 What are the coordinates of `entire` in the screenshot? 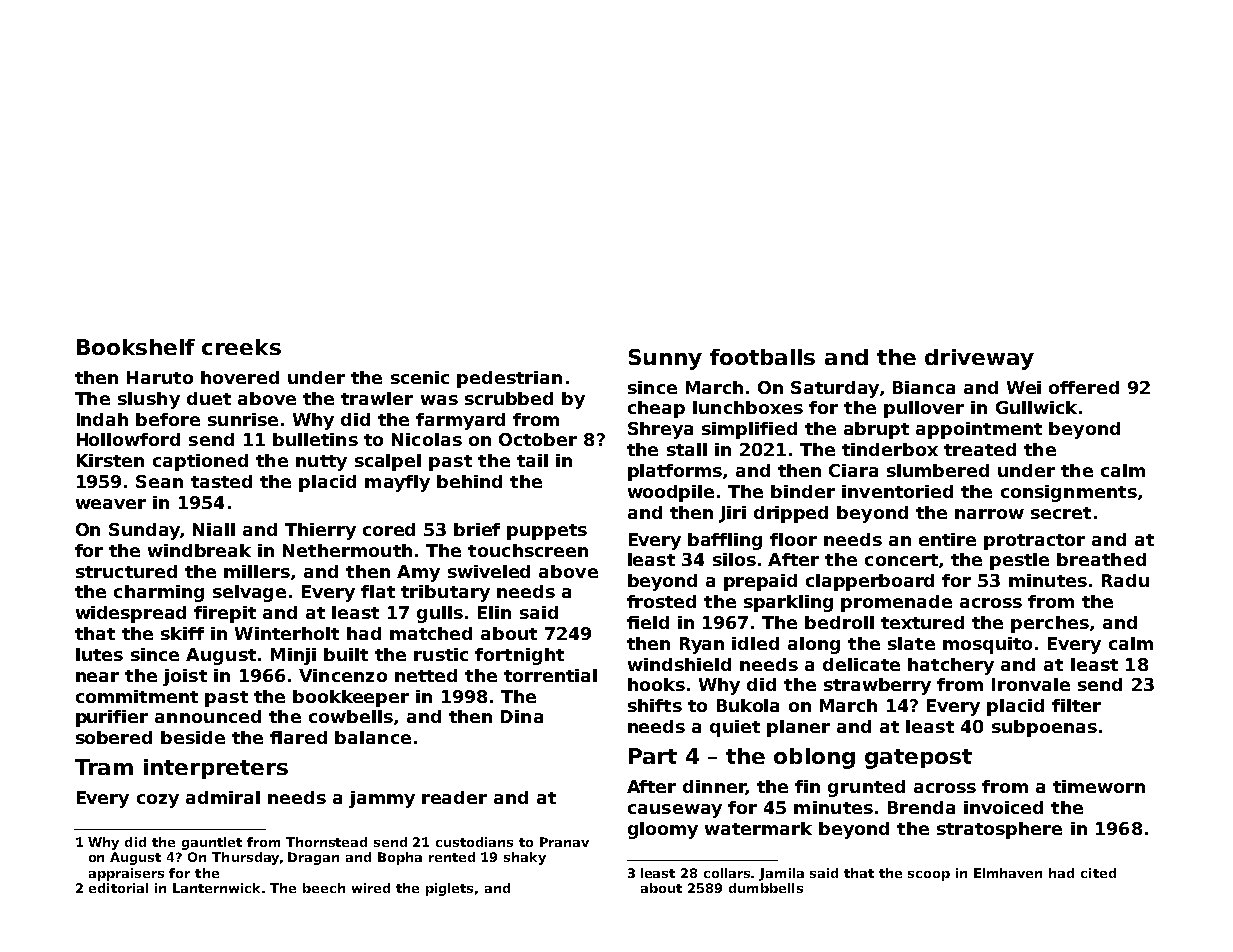 It's located at (947, 539).
